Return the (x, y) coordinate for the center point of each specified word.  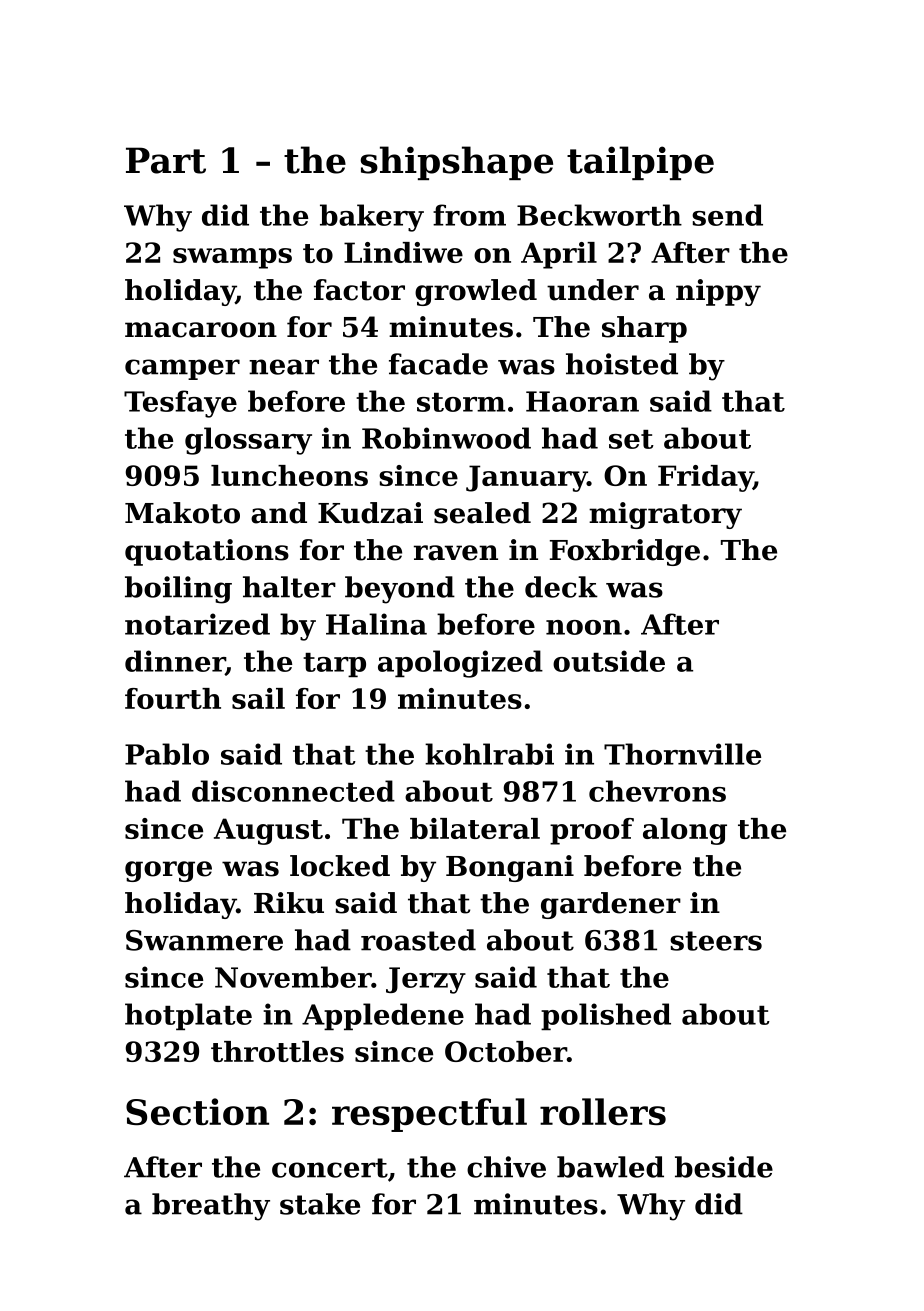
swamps (232, 258)
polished (606, 1016)
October (506, 1051)
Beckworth (599, 215)
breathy (211, 1207)
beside (724, 1167)
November (293, 977)
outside (609, 661)
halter (289, 587)
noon (584, 627)
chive (506, 1167)
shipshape (456, 163)
